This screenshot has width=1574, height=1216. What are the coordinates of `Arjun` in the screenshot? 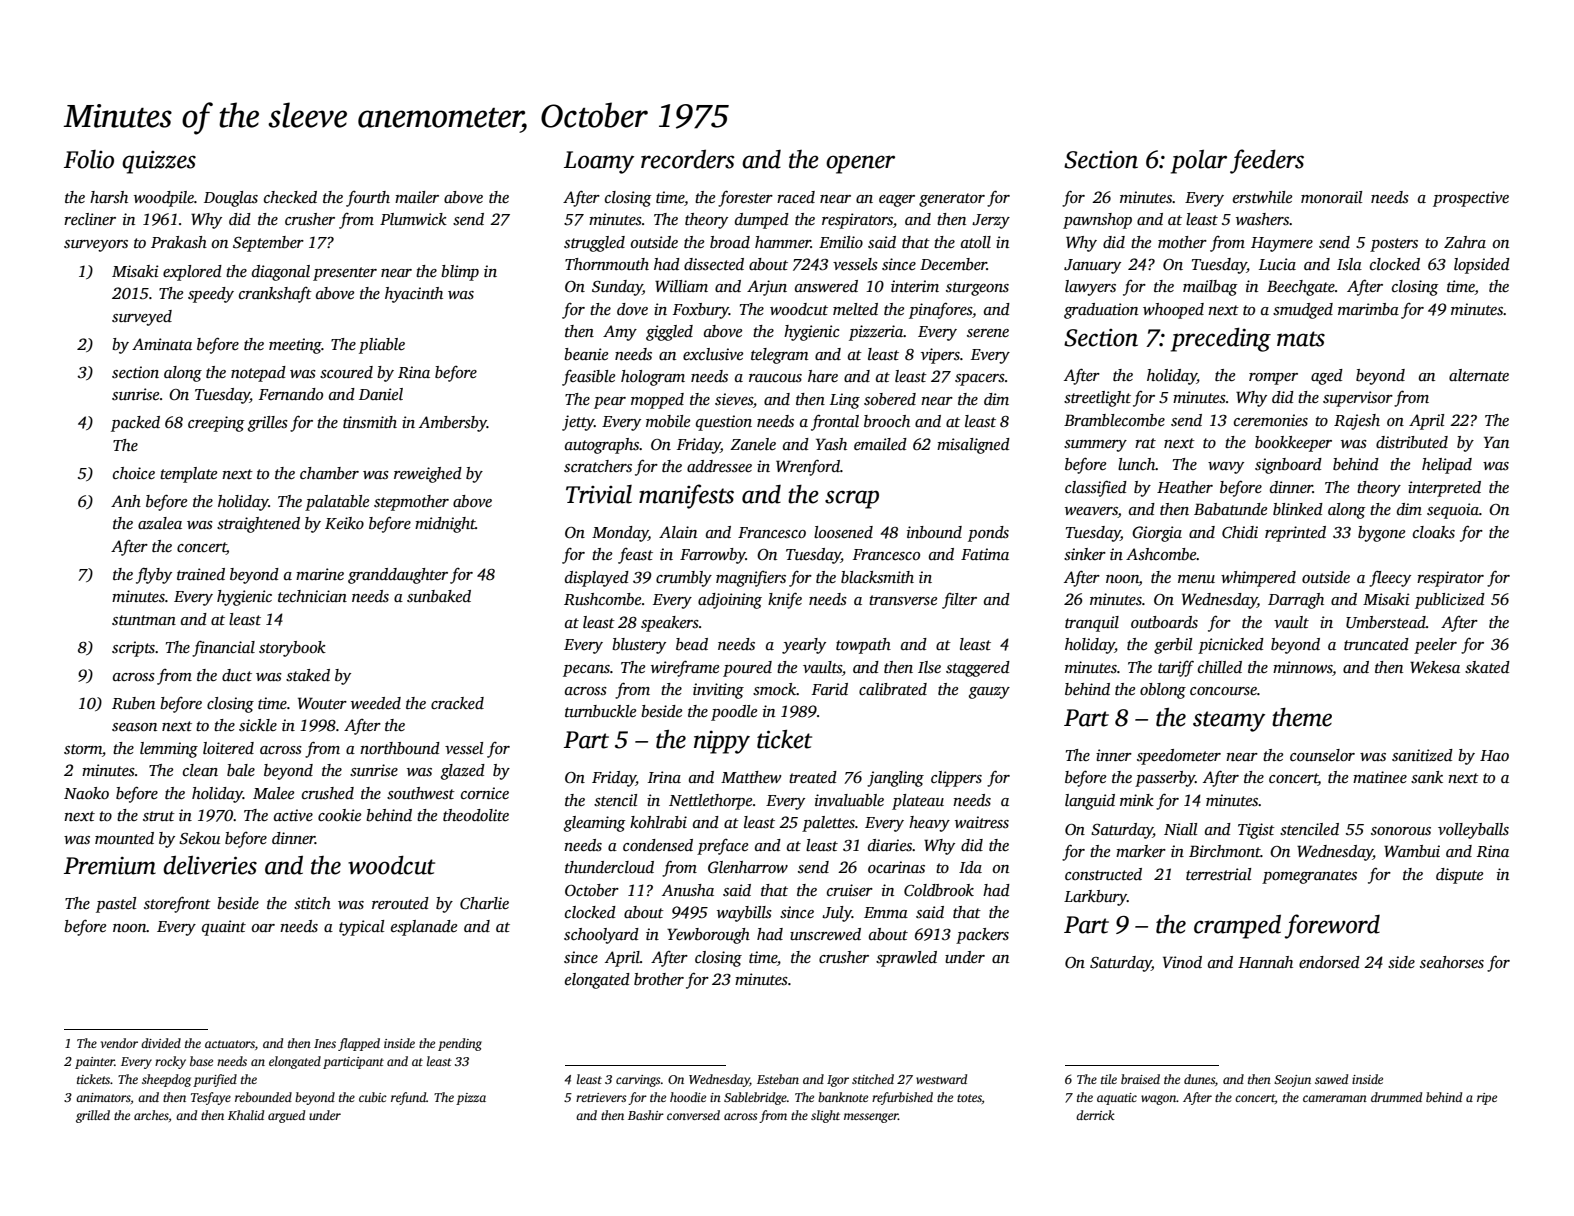 It's located at (767, 288).
